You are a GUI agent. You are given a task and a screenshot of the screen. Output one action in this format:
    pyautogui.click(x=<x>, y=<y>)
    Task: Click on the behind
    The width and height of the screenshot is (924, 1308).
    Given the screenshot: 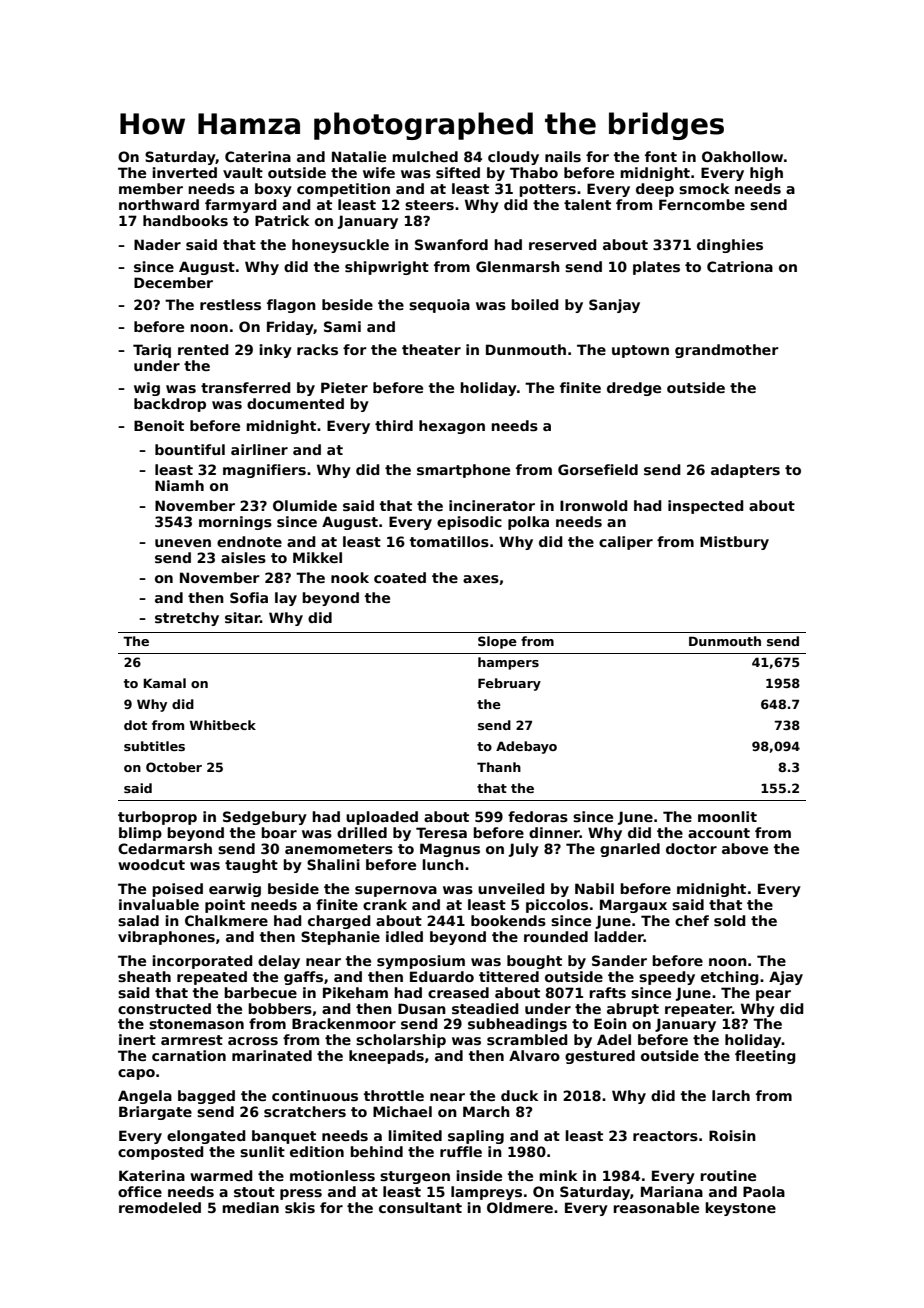 What is the action you would take?
    pyautogui.click(x=376, y=1151)
